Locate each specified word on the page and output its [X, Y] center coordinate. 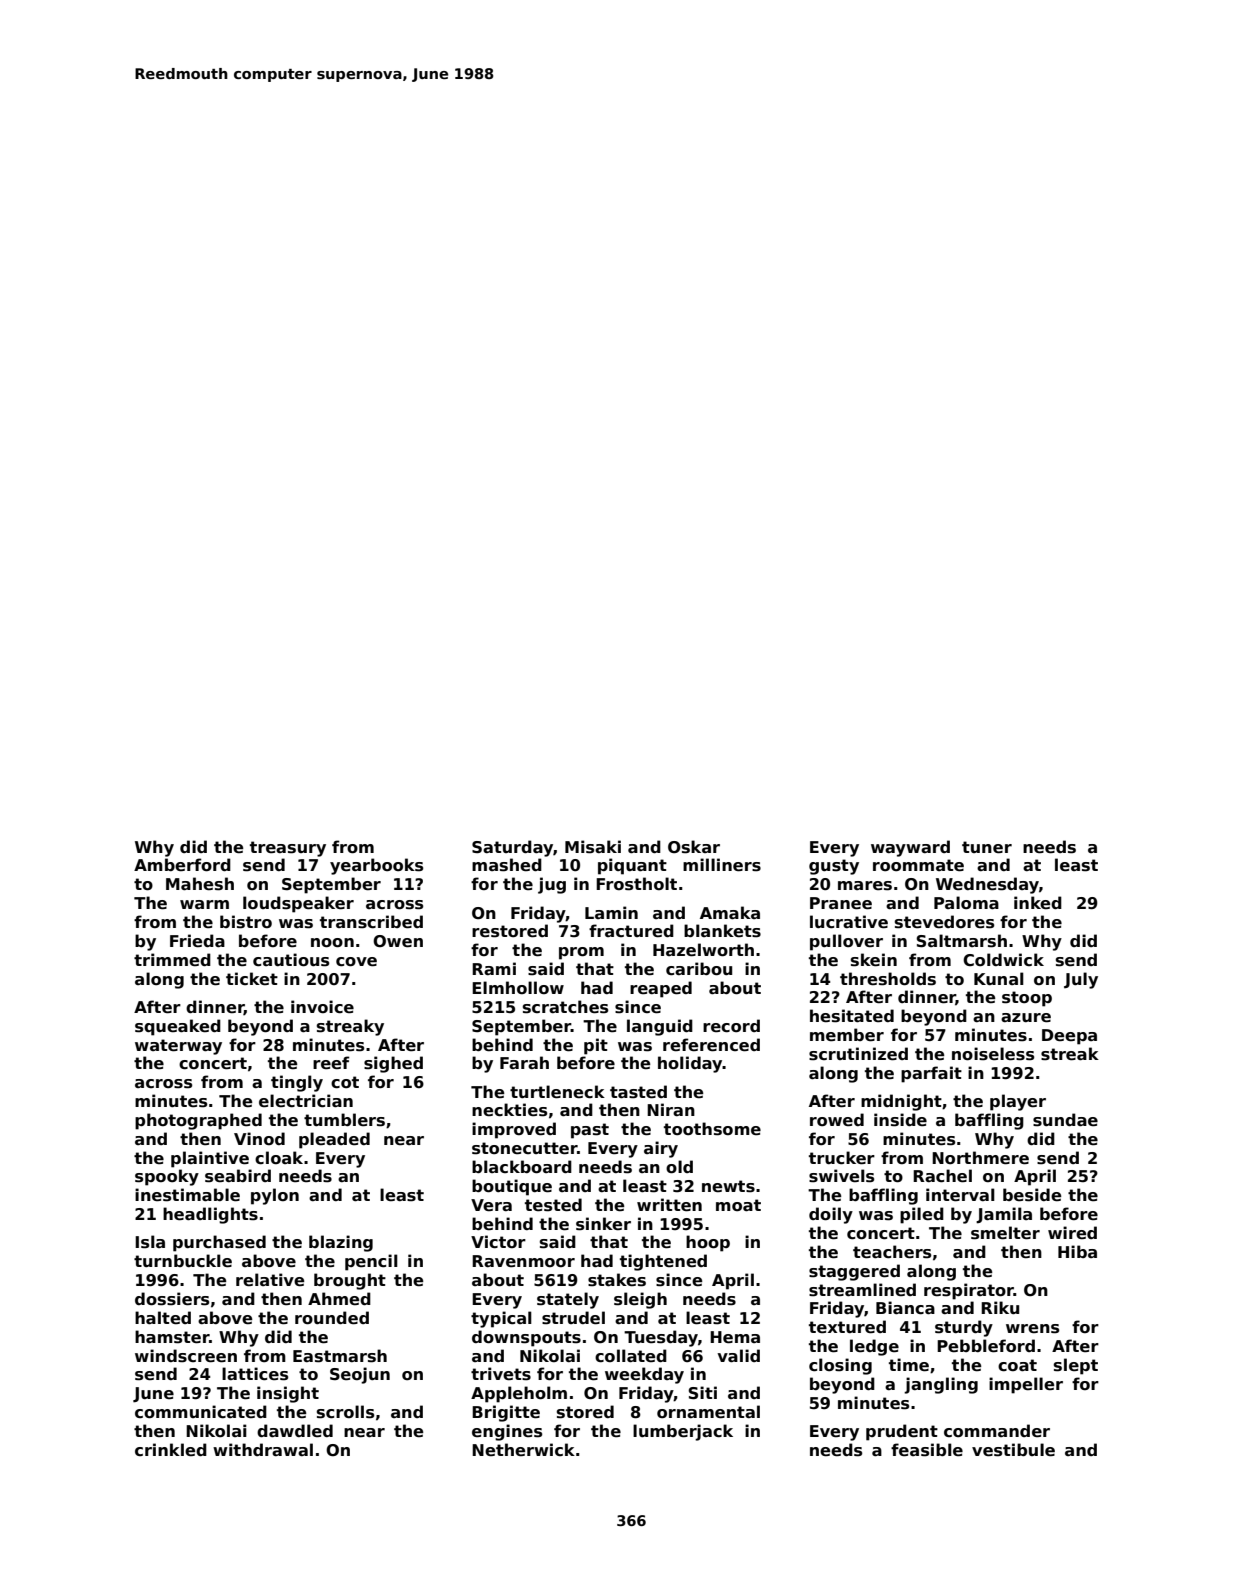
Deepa [1069, 1037]
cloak [279, 1158]
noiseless [993, 1054]
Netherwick [523, 1450]
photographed [198, 1121]
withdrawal [263, 1449]
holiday [690, 1064]
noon [332, 943]
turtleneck [557, 1092]
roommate [918, 865]
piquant [632, 866]
